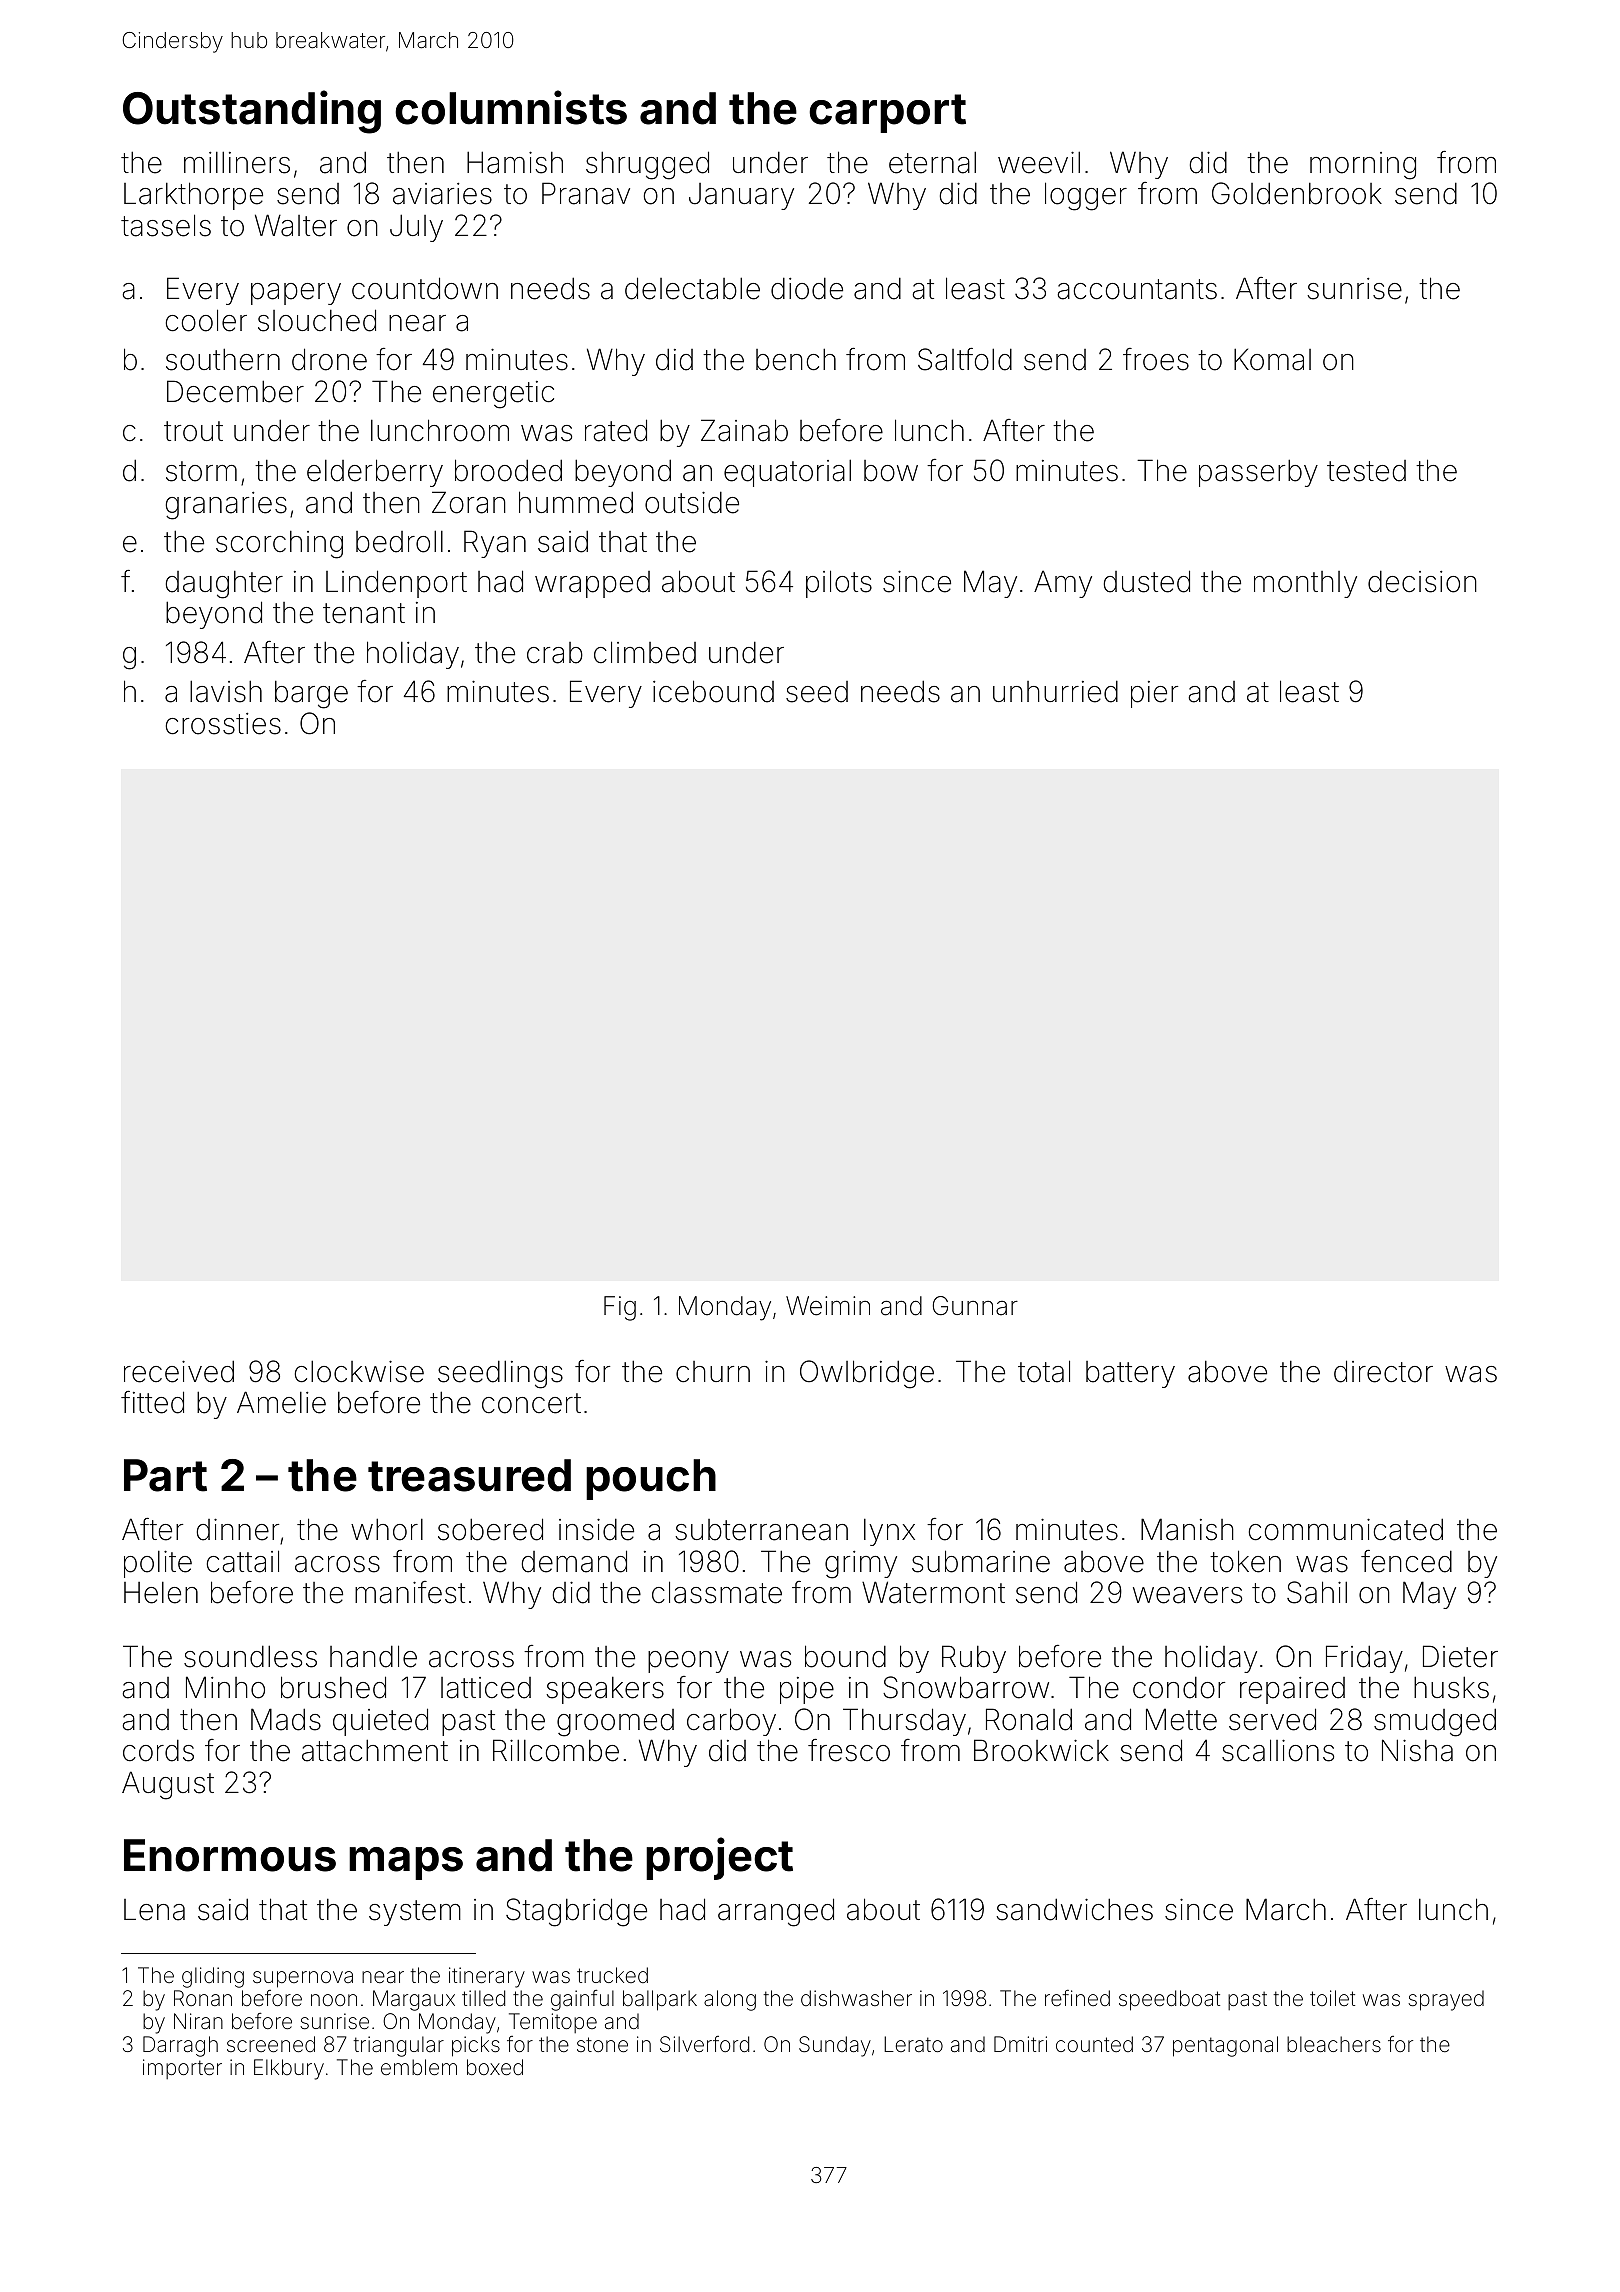  Describe the element at coordinates (704, 2044) in the screenshot. I see `Silverford` at that location.
